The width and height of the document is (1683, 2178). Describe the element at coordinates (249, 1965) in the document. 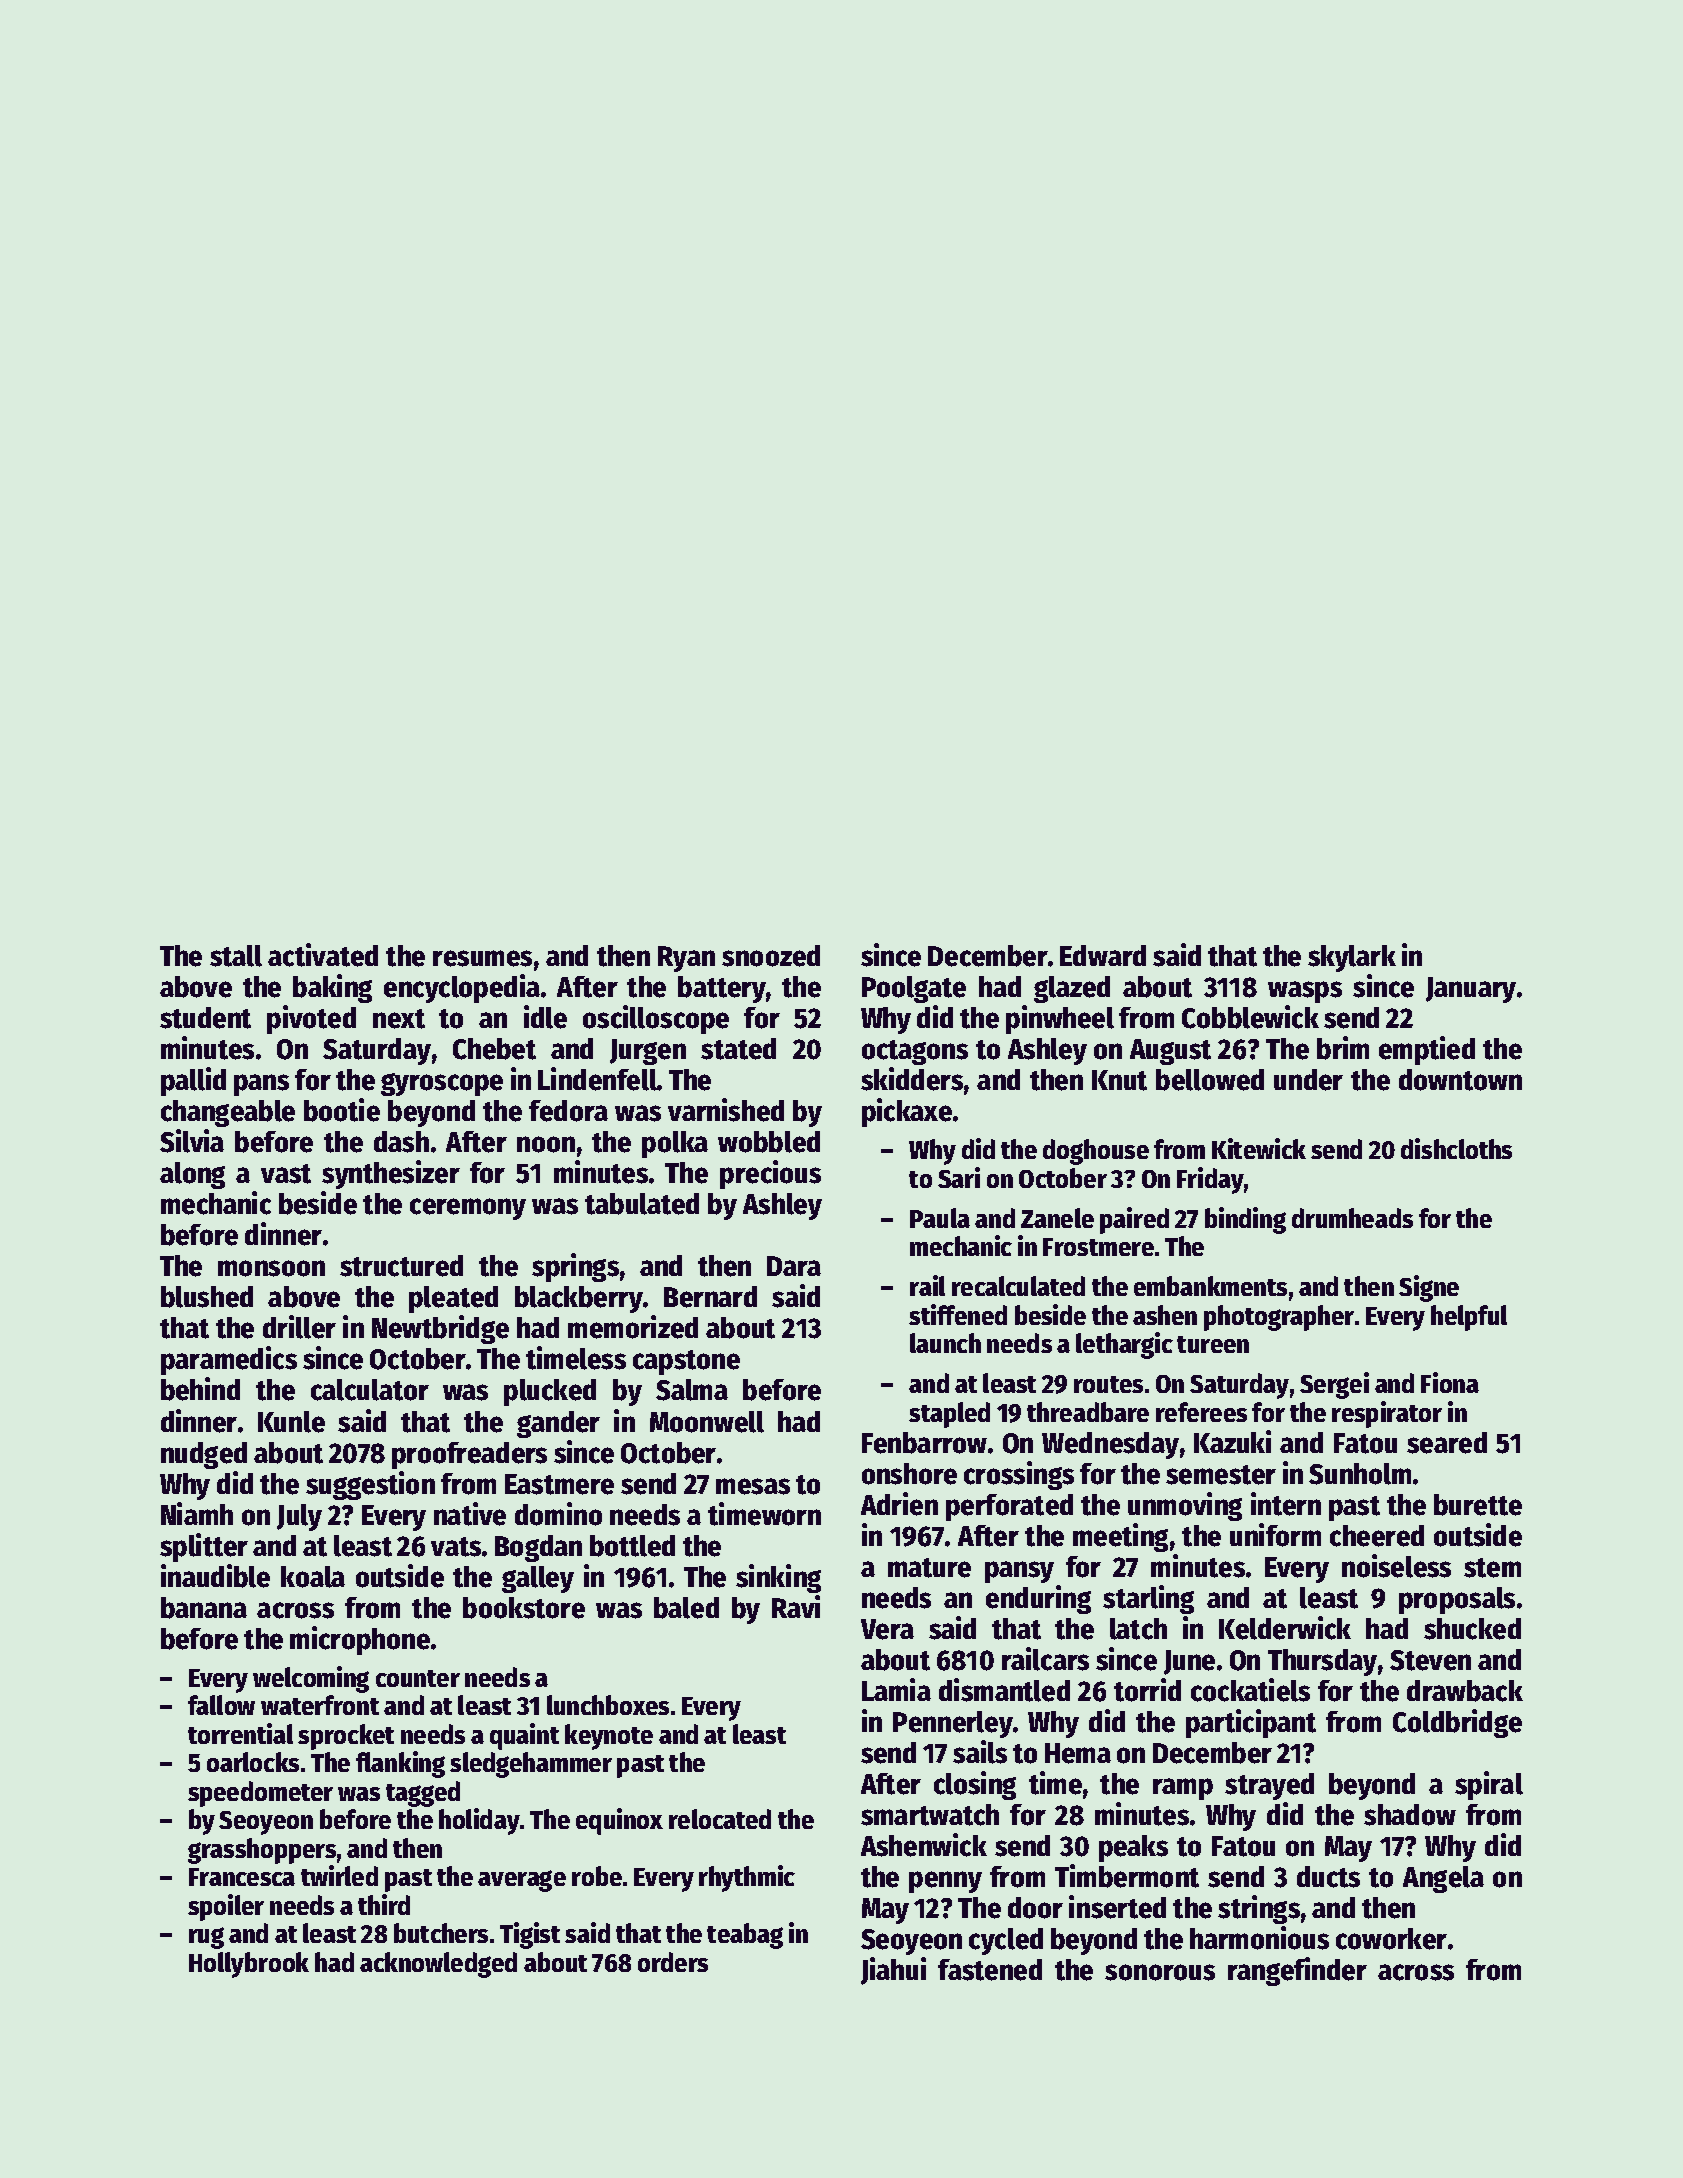

I see `Hollybrook` at that location.
